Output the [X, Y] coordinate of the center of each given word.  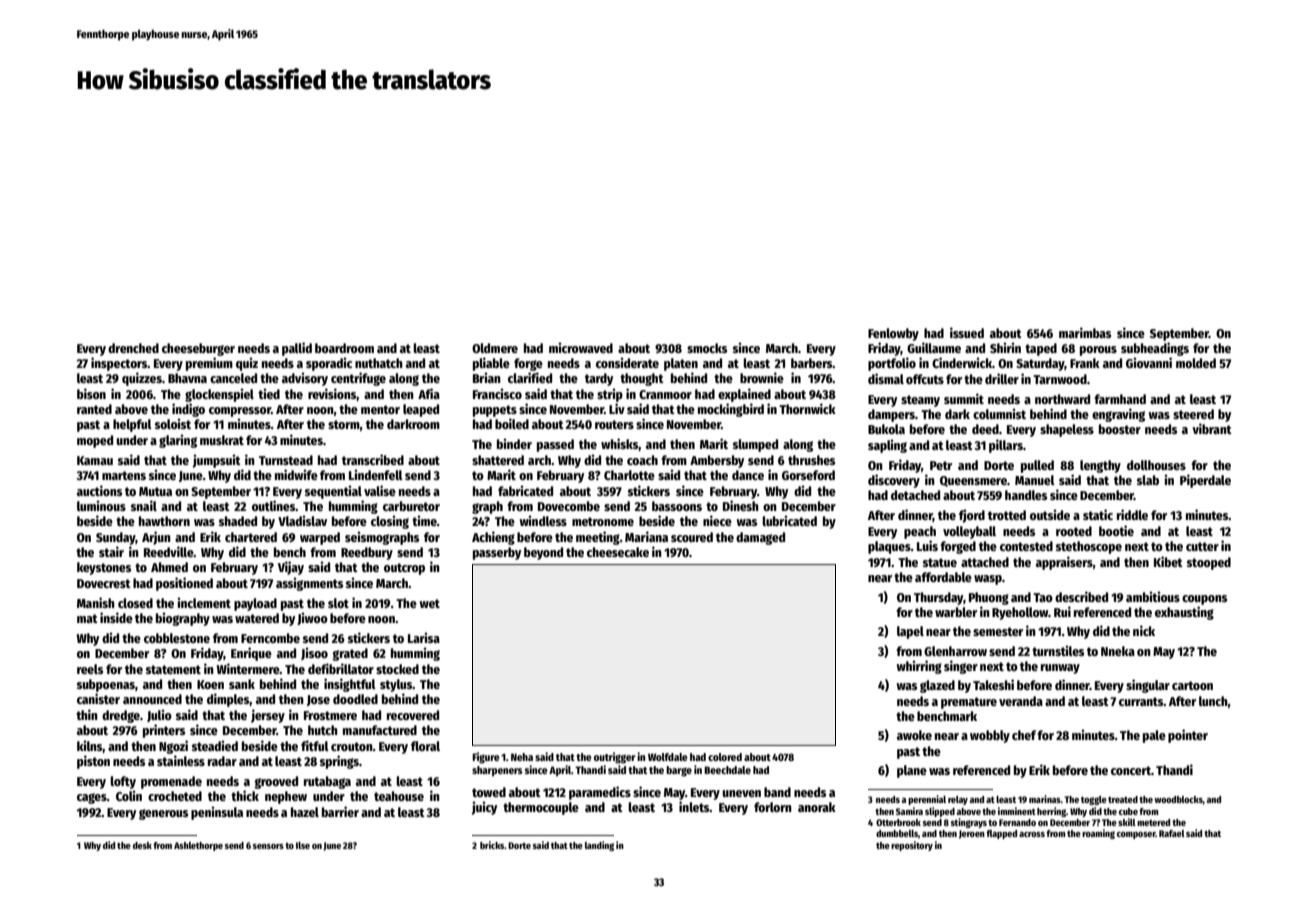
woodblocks [1178, 799]
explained [744, 395]
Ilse [303, 845]
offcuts [925, 379]
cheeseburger [198, 349]
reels [90, 669]
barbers [812, 363]
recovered [413, 715]
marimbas [1085, 332]
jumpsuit [216, 461]
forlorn [773, 807]
